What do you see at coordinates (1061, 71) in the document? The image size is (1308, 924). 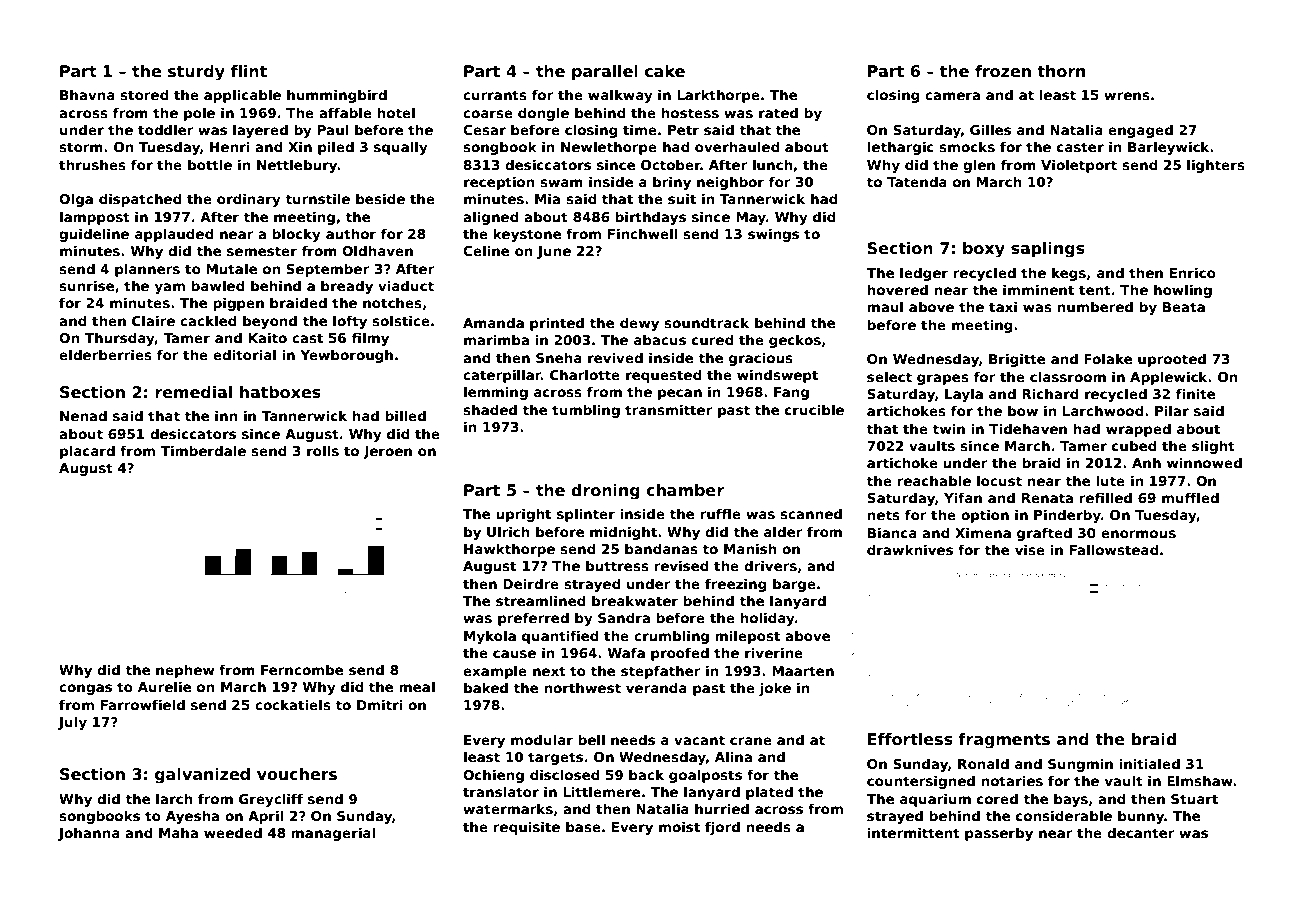 I see `thorn` at bounding box center [1061, 71].
